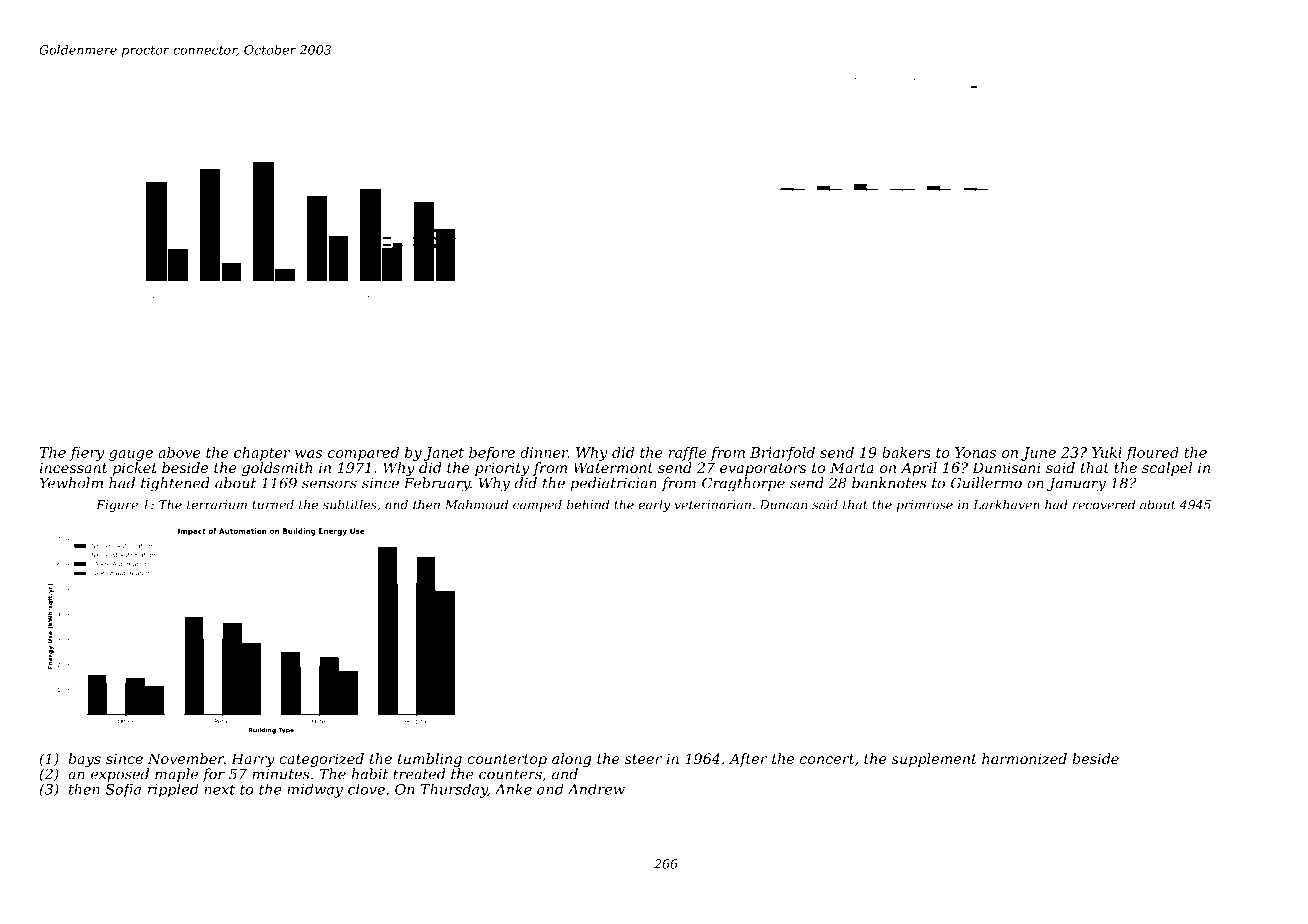 The image size is (1308, 924). I want to click on Mahmoud, so click(476, 505).
